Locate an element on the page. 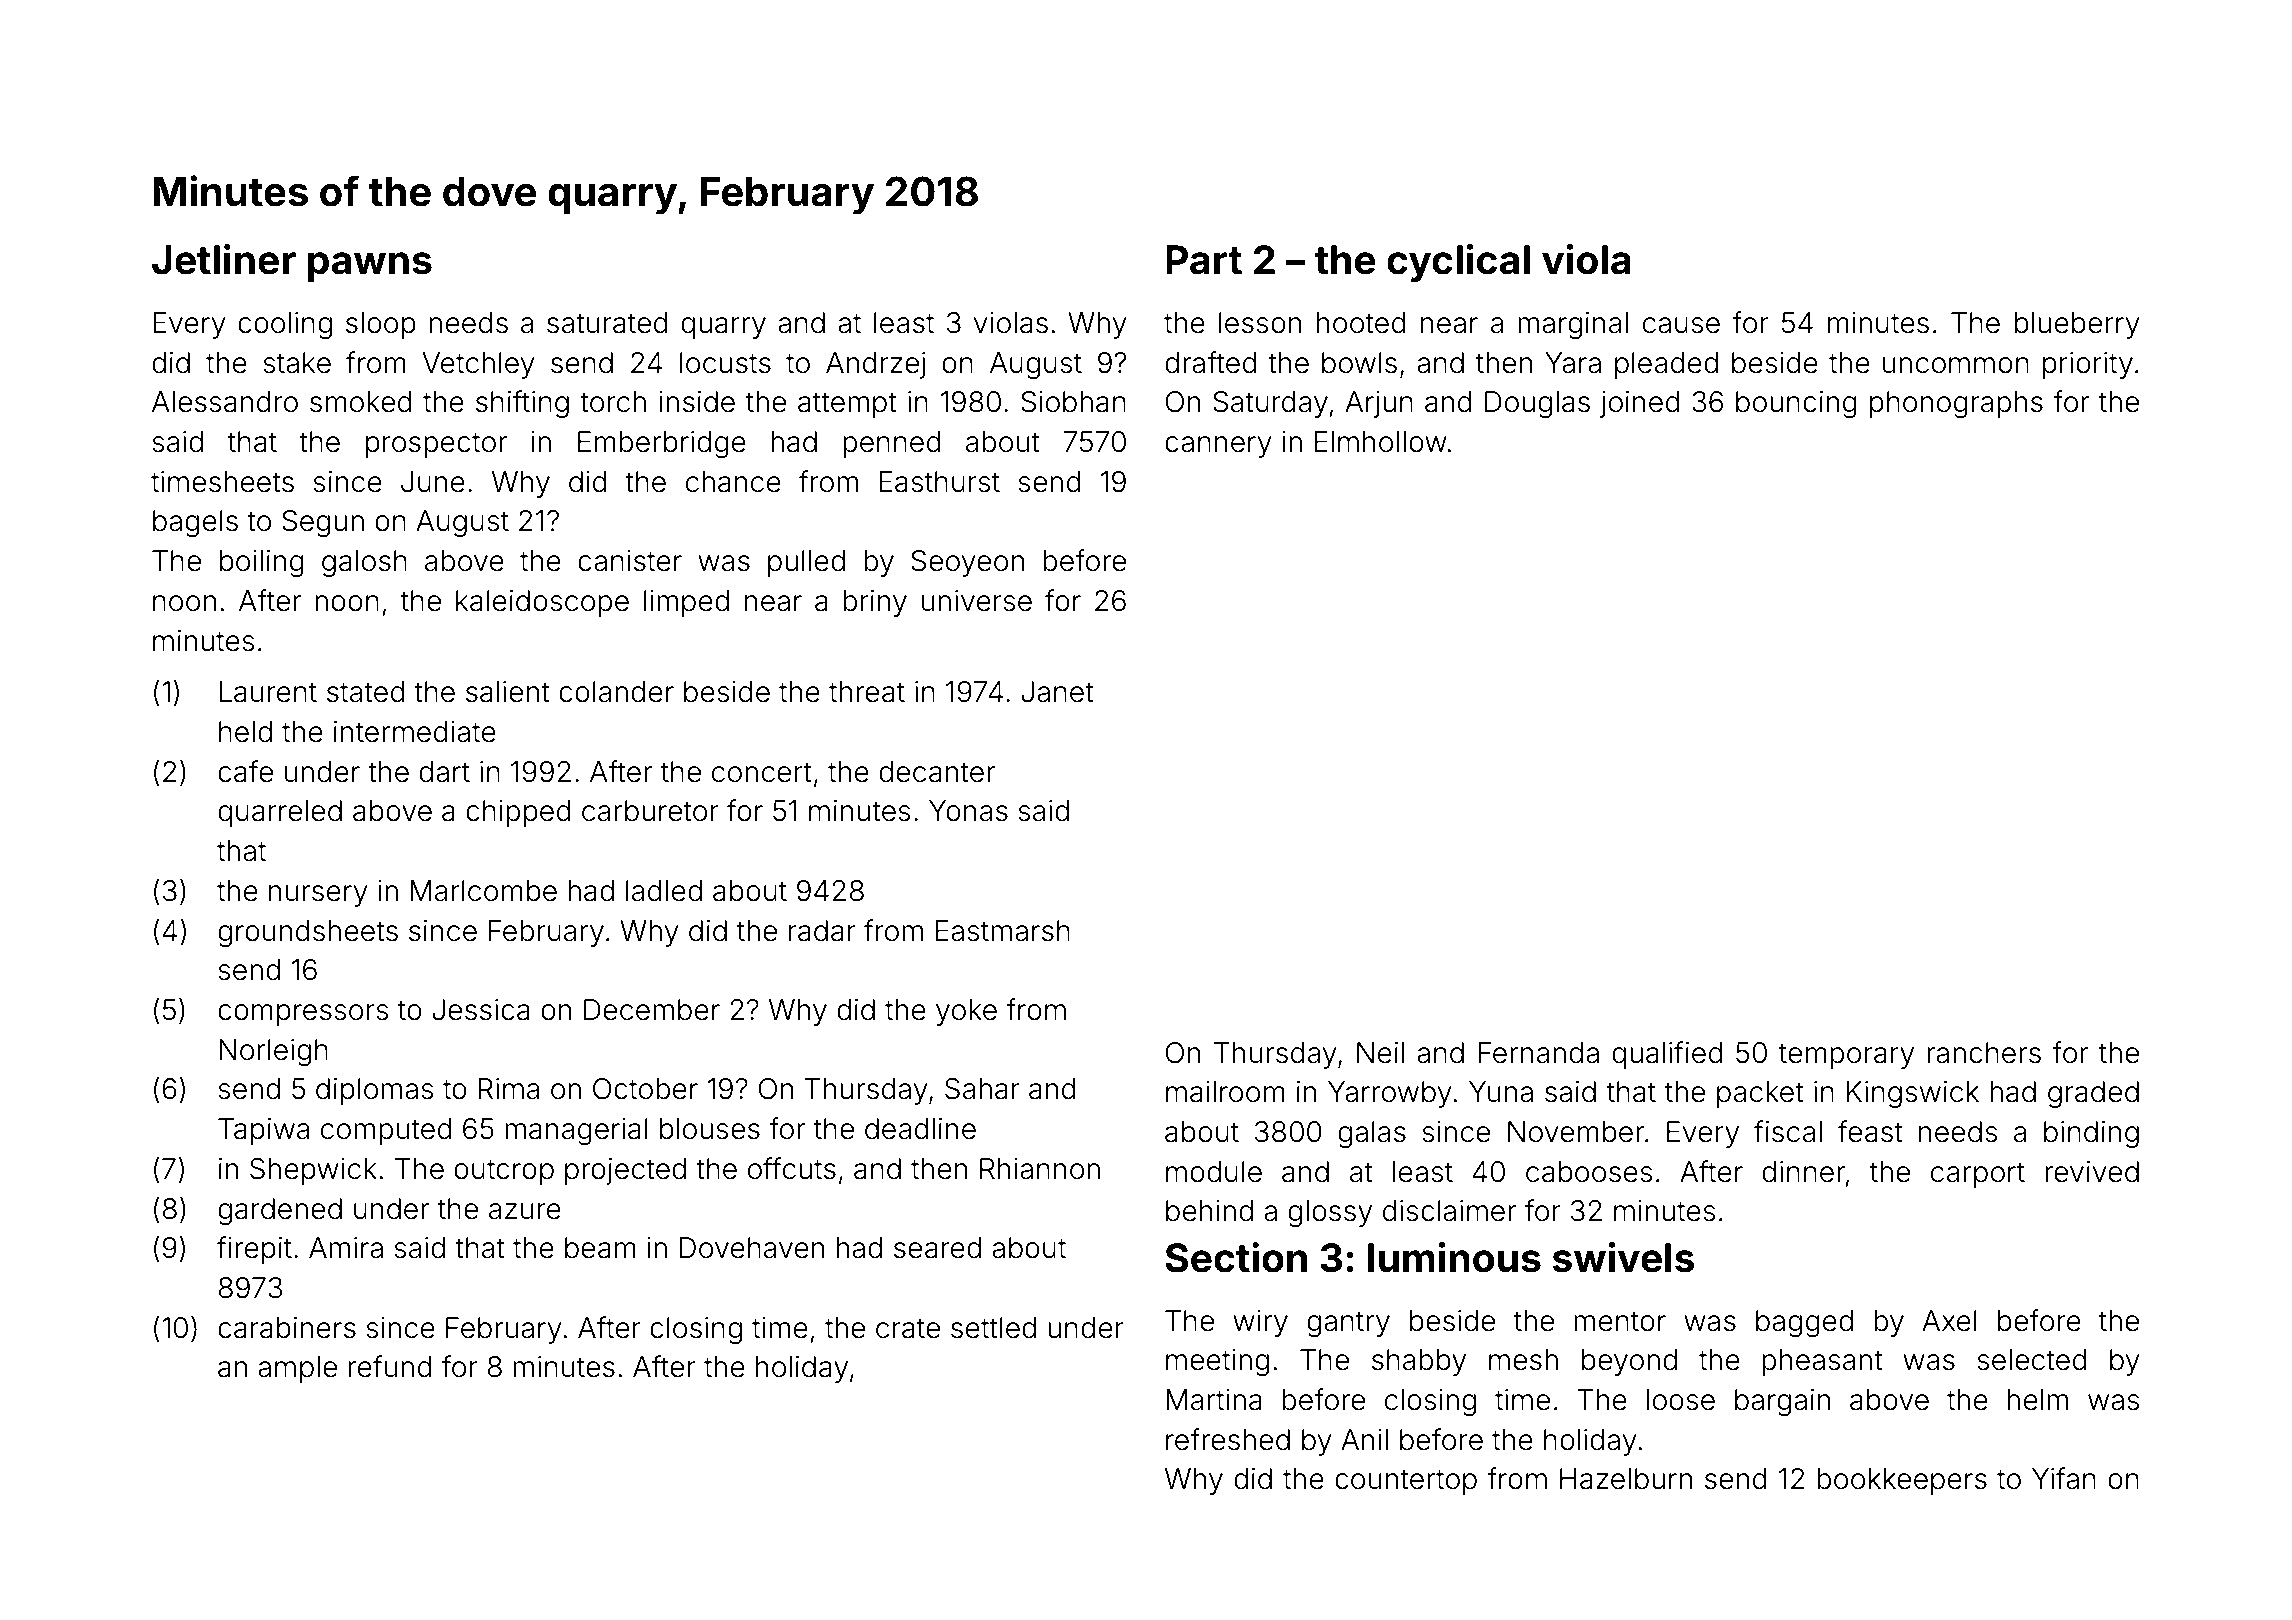 Image resolution: width=2292 pixels, height=1620 pixels. Andrzej is located at coordinates (875, 365).
